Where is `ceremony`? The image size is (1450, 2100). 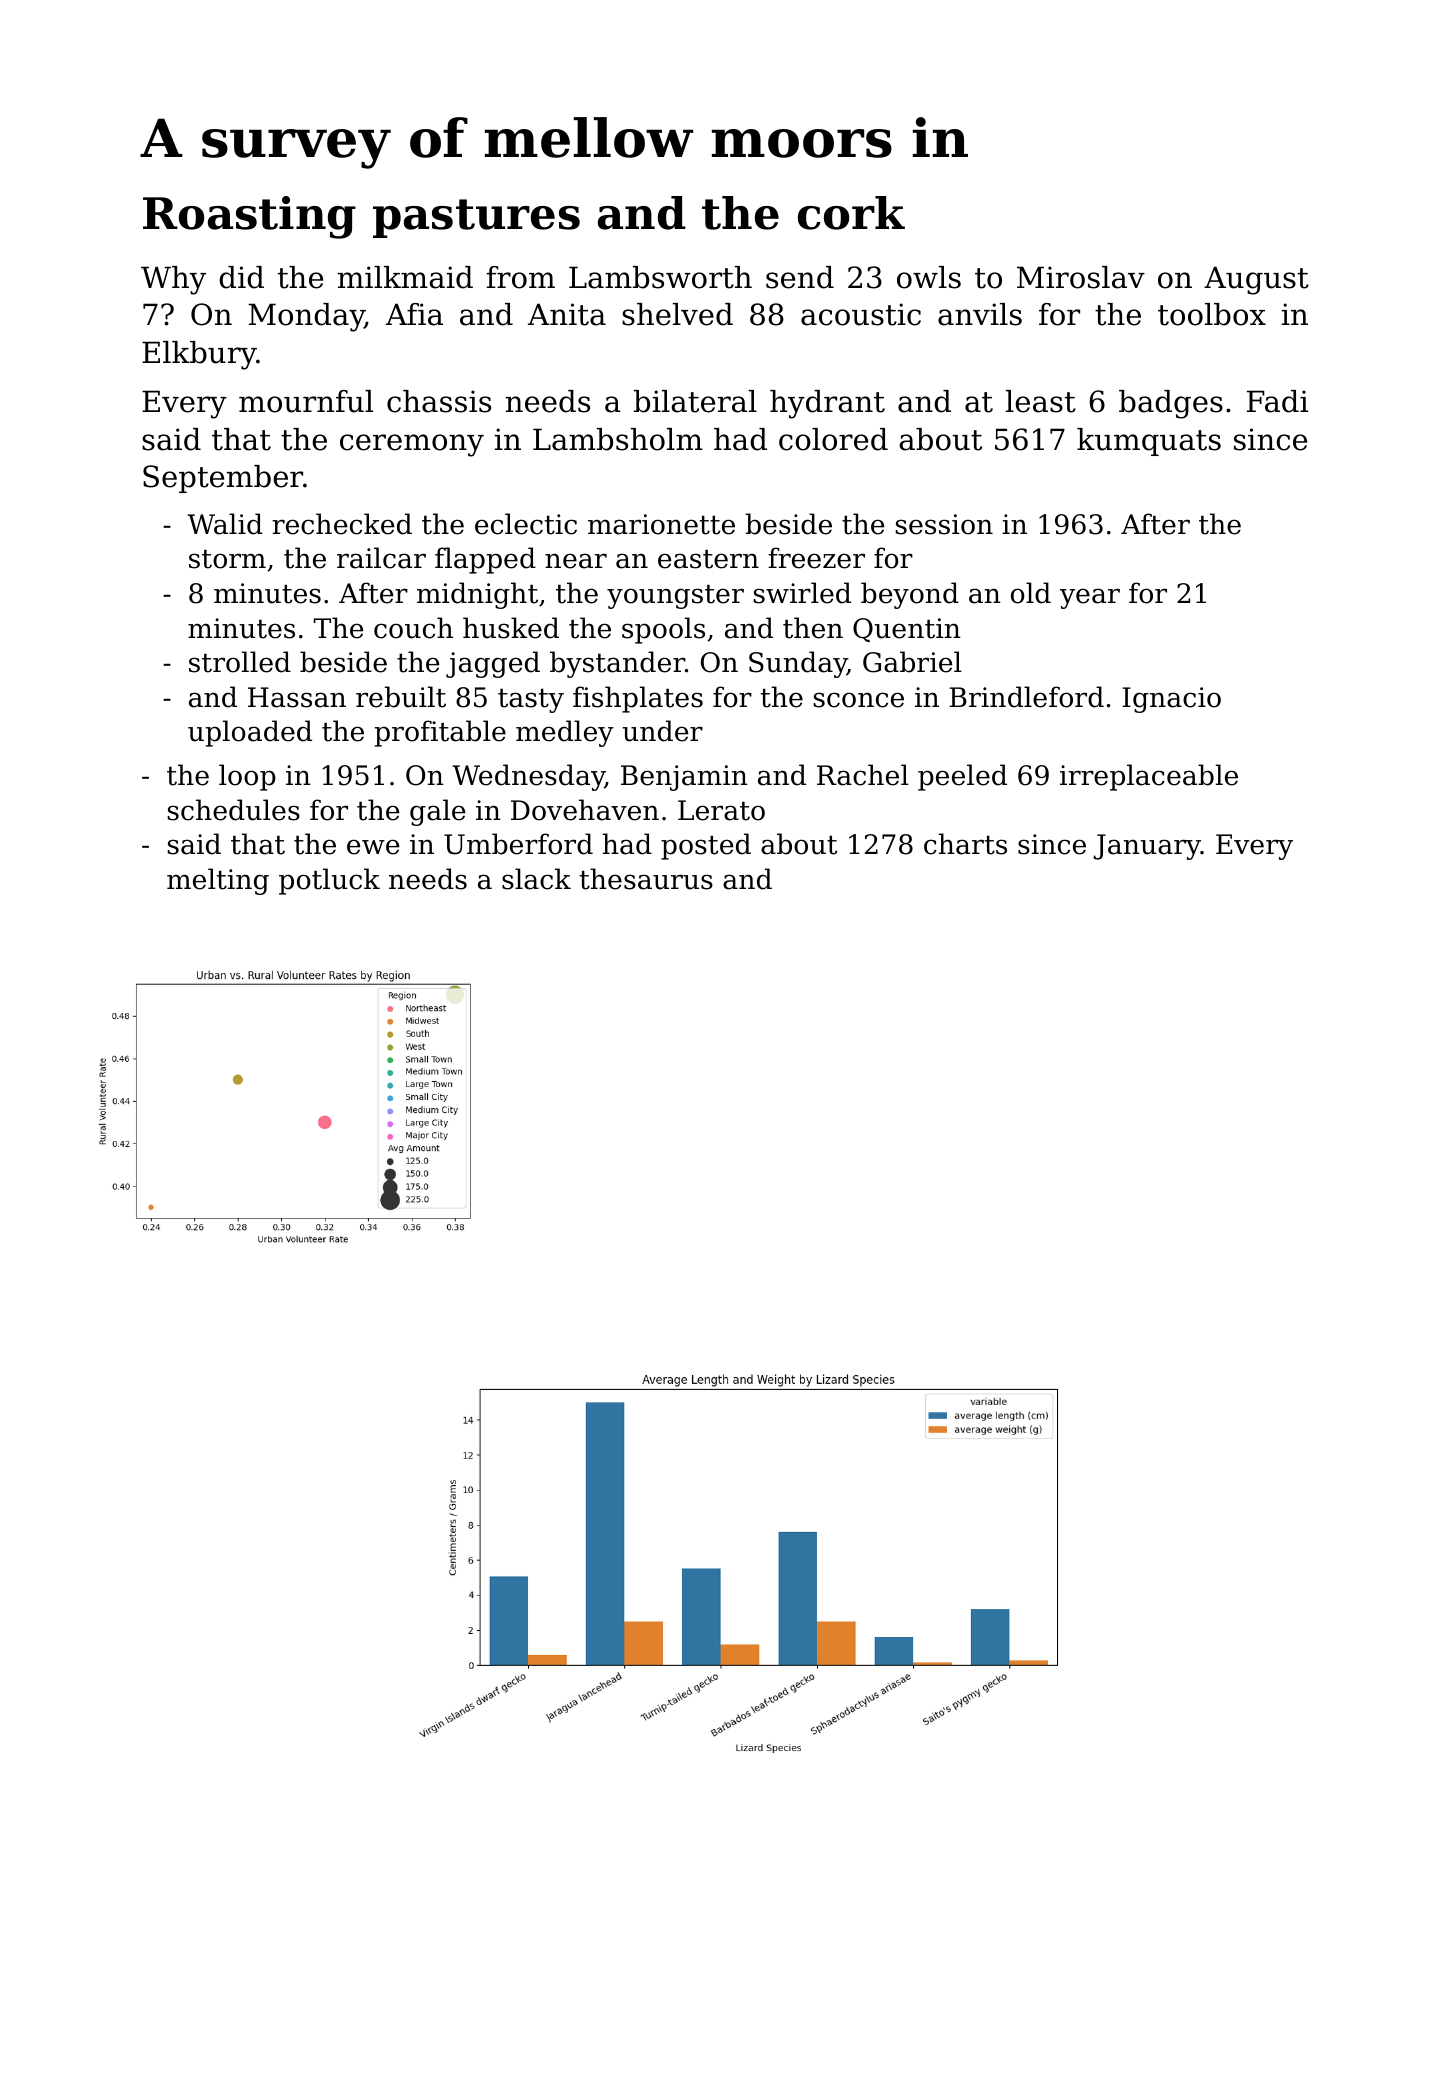 ceremony is located at coordinates (412, 445).
